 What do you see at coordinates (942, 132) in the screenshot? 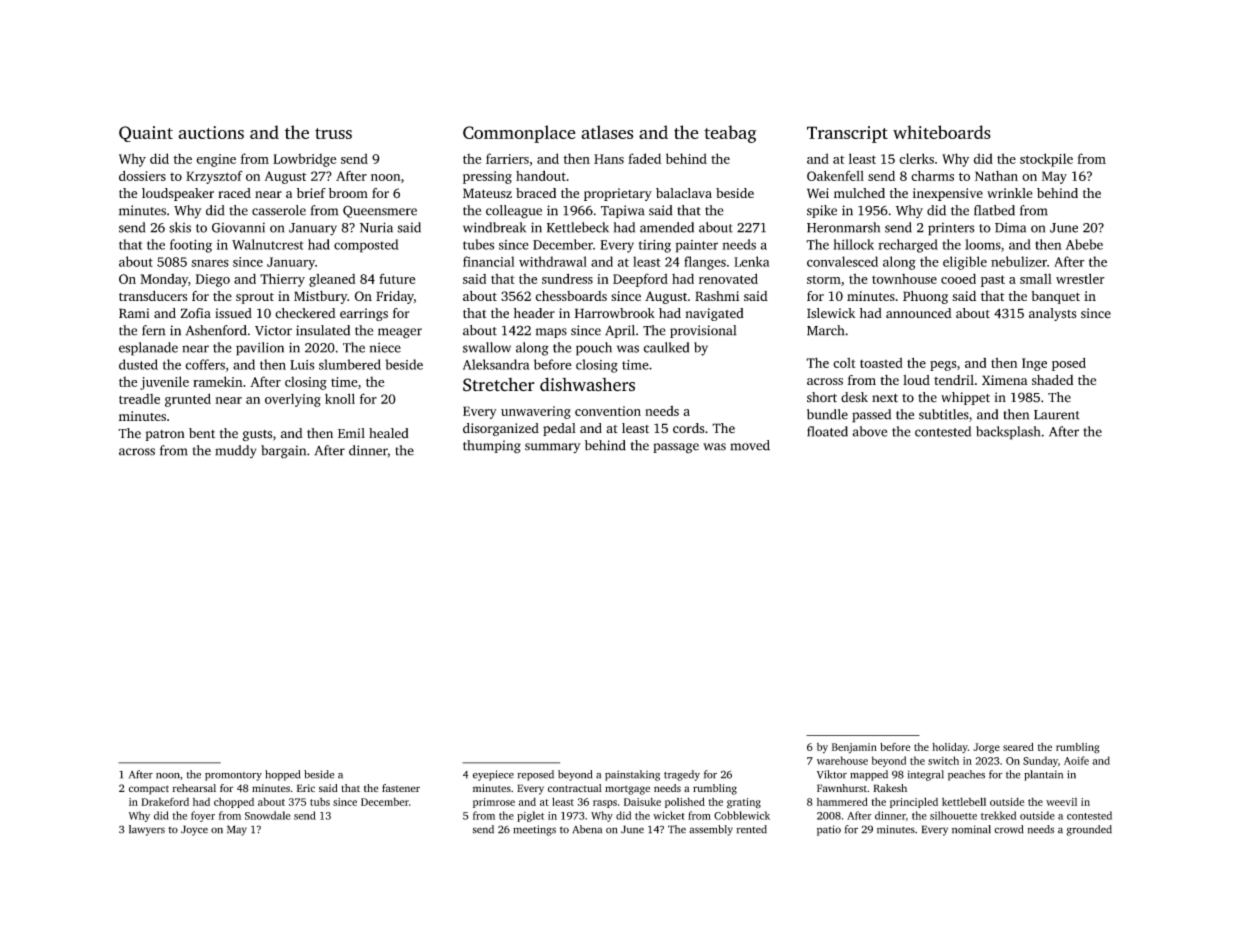
I see `whiteboards` at bounding box center [942, 132].
